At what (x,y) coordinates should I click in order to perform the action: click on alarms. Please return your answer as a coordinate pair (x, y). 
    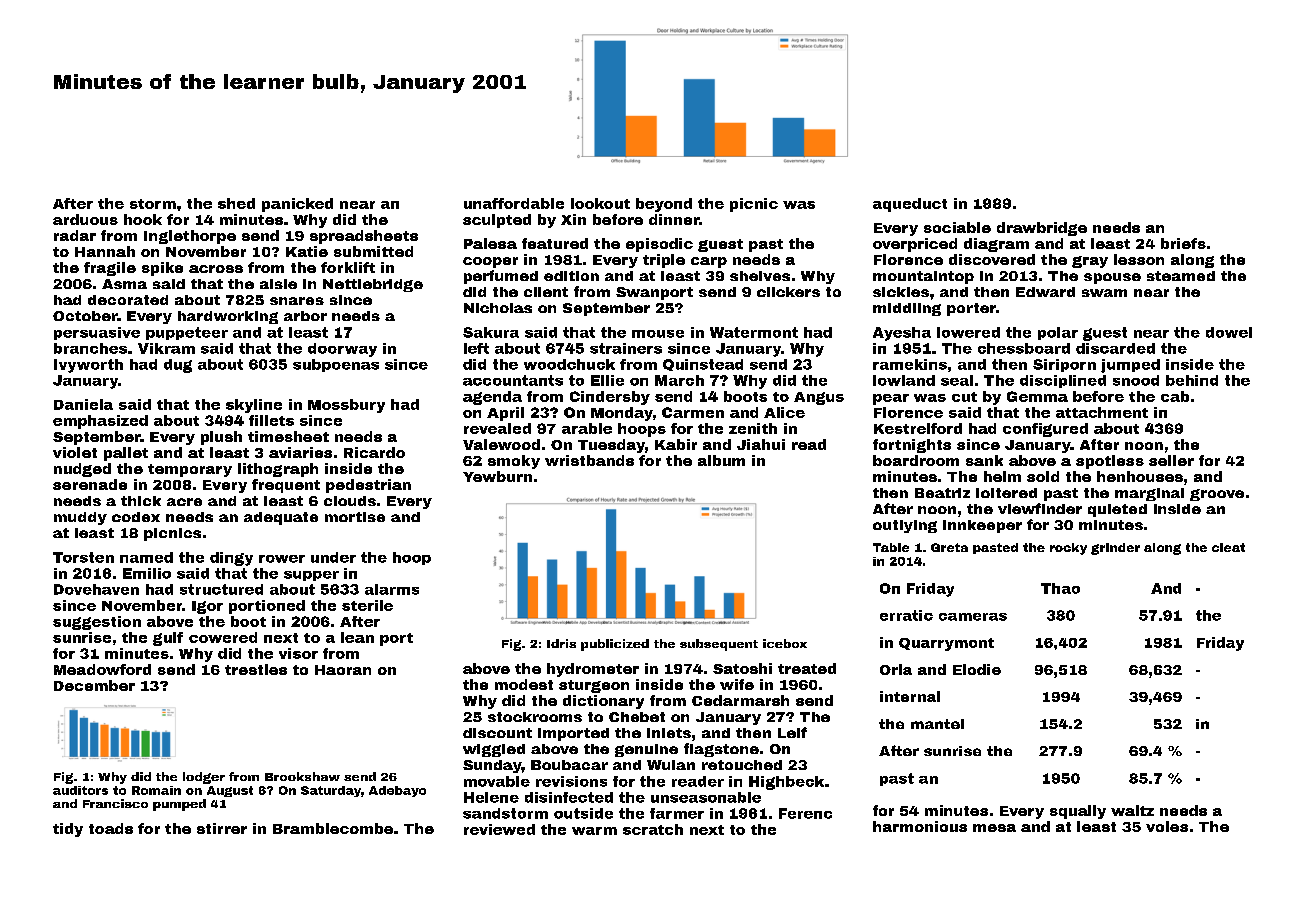
    Looking at the image, I should click on (392, 589).
